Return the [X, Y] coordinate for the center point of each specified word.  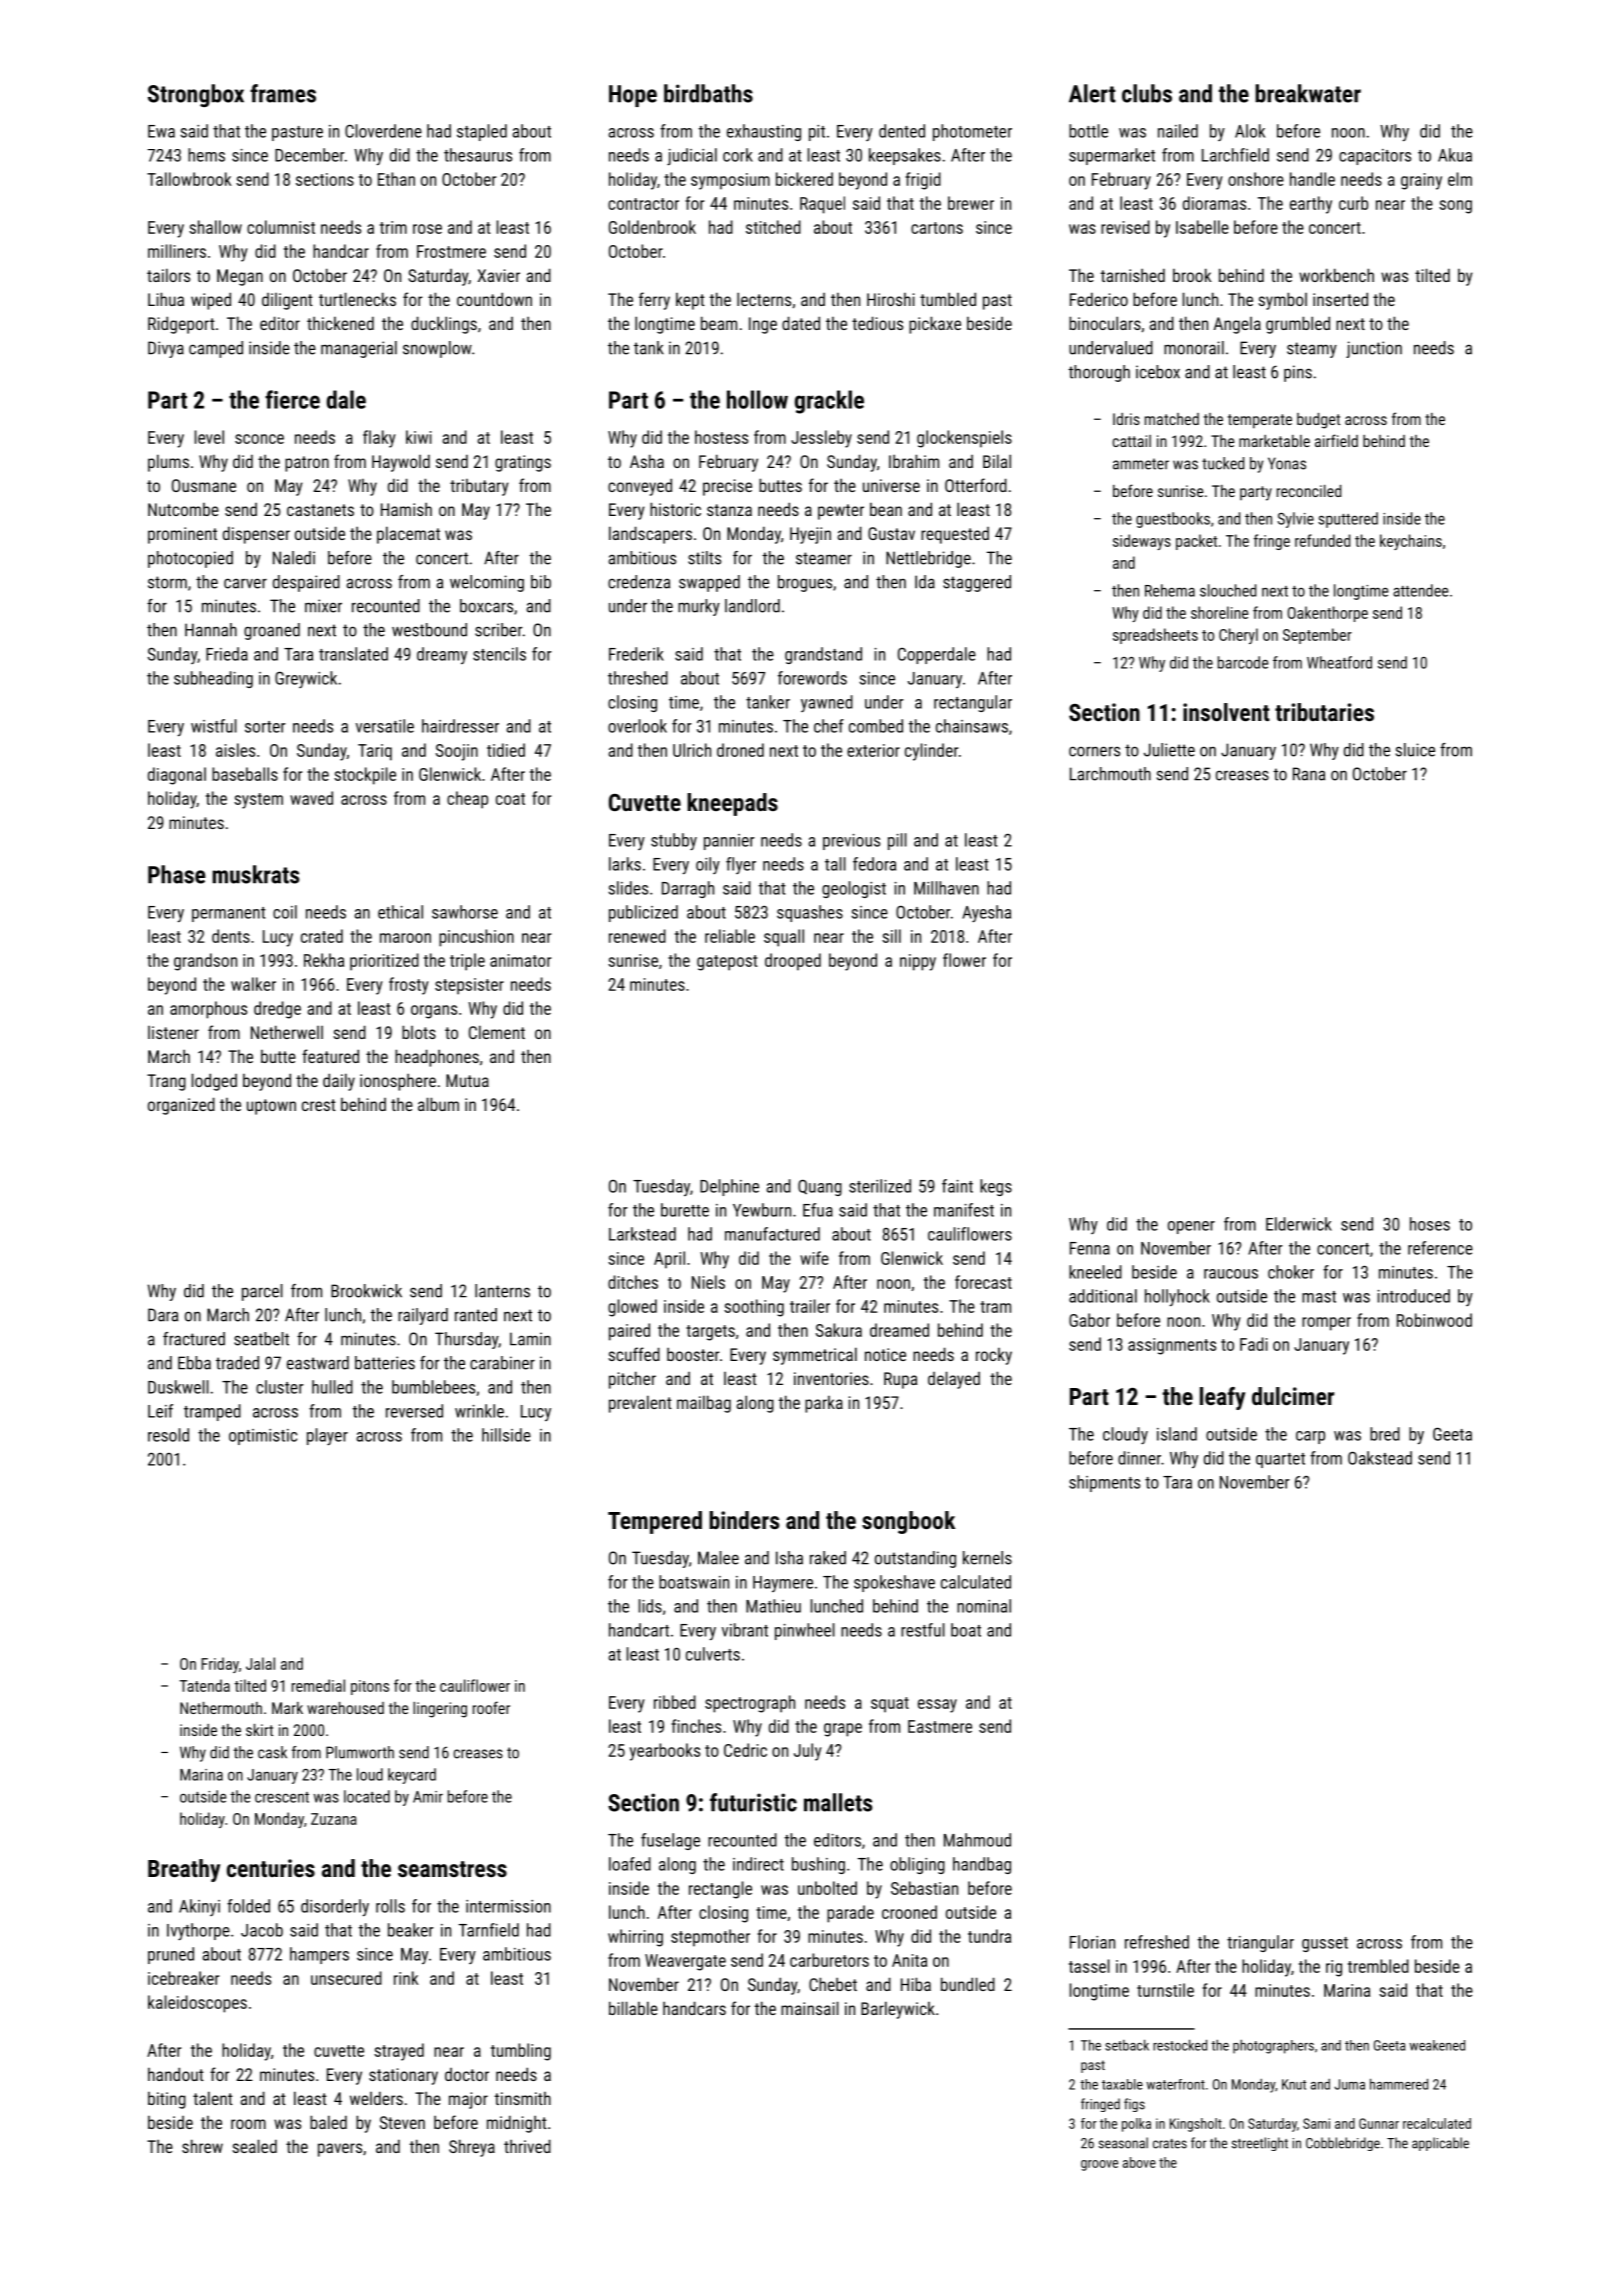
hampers [319, 1955]
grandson [205, 962]
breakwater [1308, 93]
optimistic [263, 1437]
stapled [482, 132]
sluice [1415, 750]
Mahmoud [977, 1840]
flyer [741, 865]
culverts [713, 1654]
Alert [1092, 93]
